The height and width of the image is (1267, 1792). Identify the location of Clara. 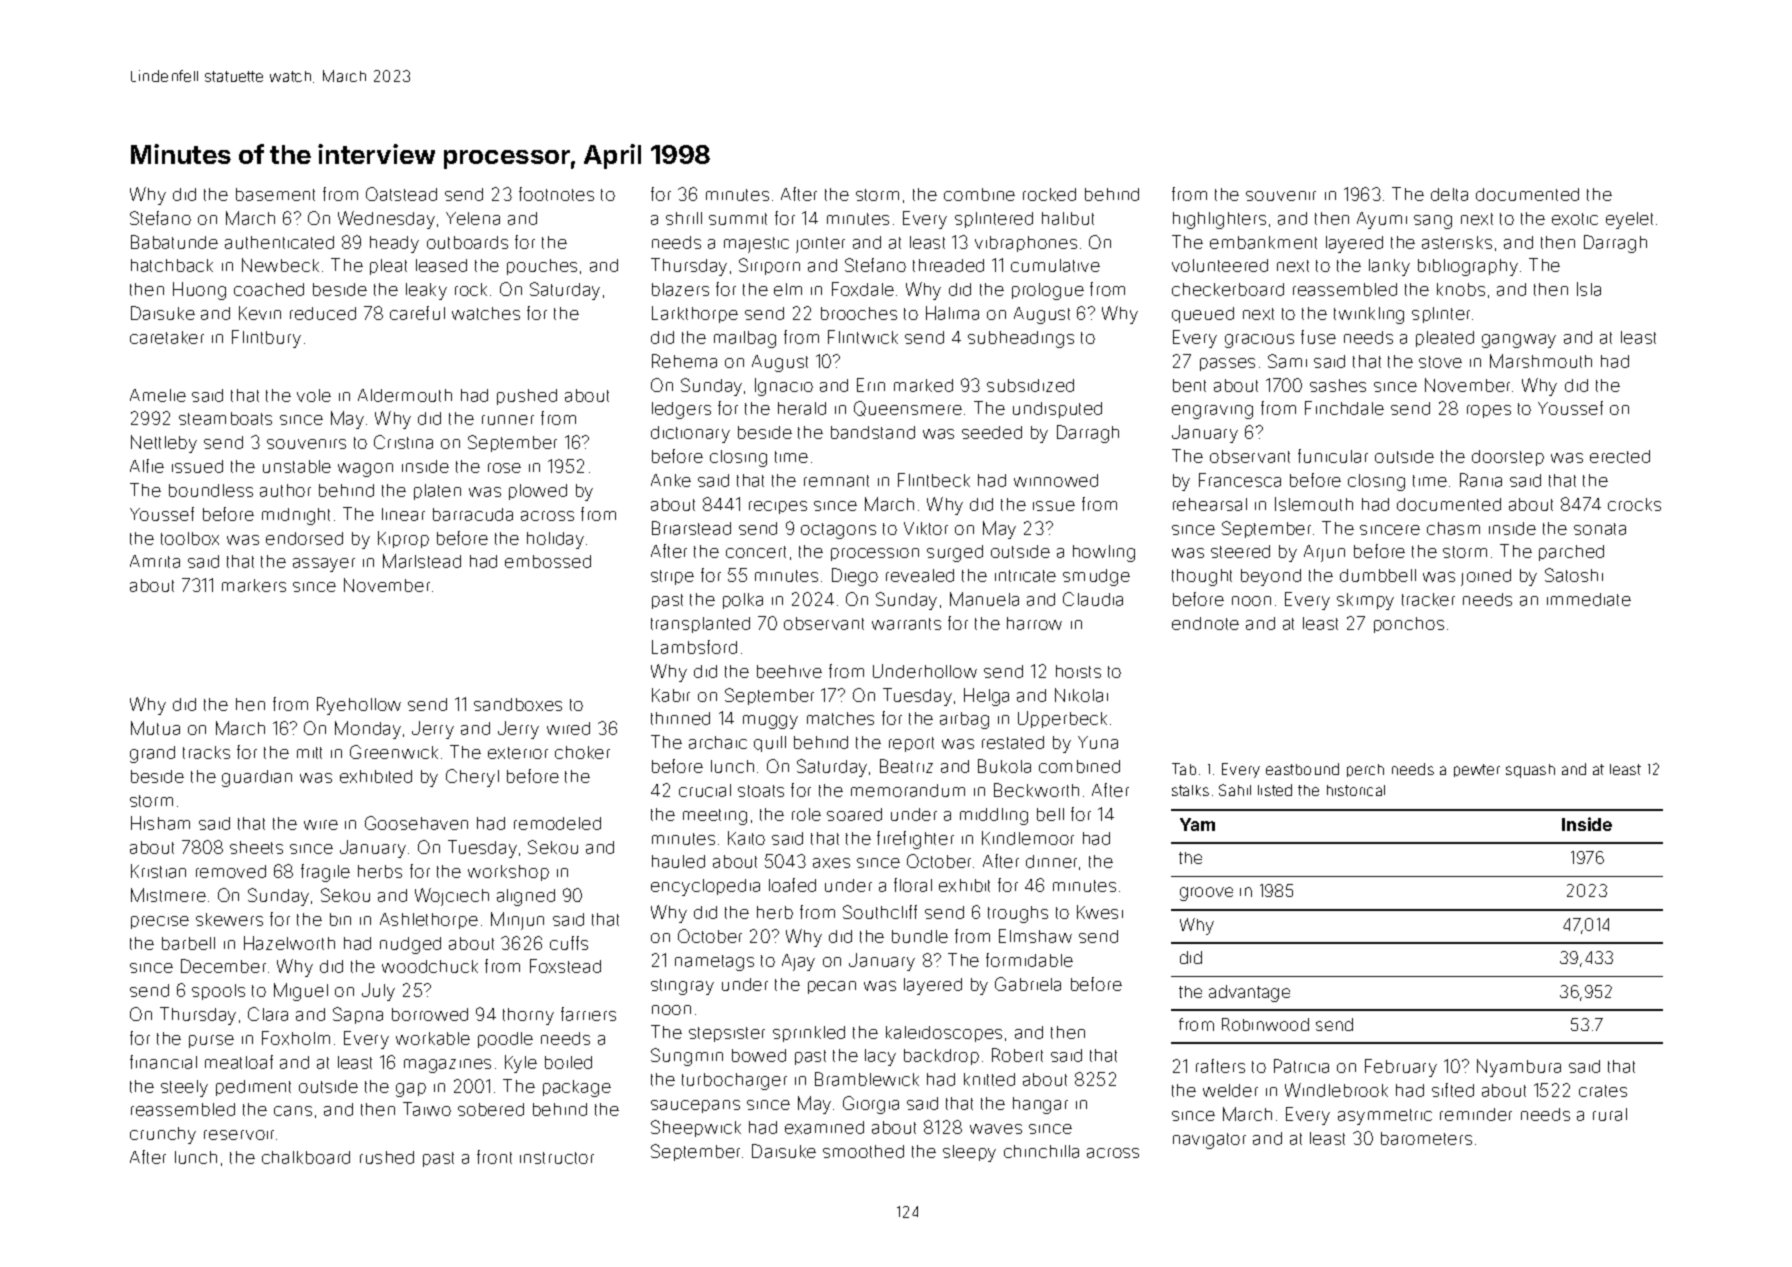
(268, 1014).
